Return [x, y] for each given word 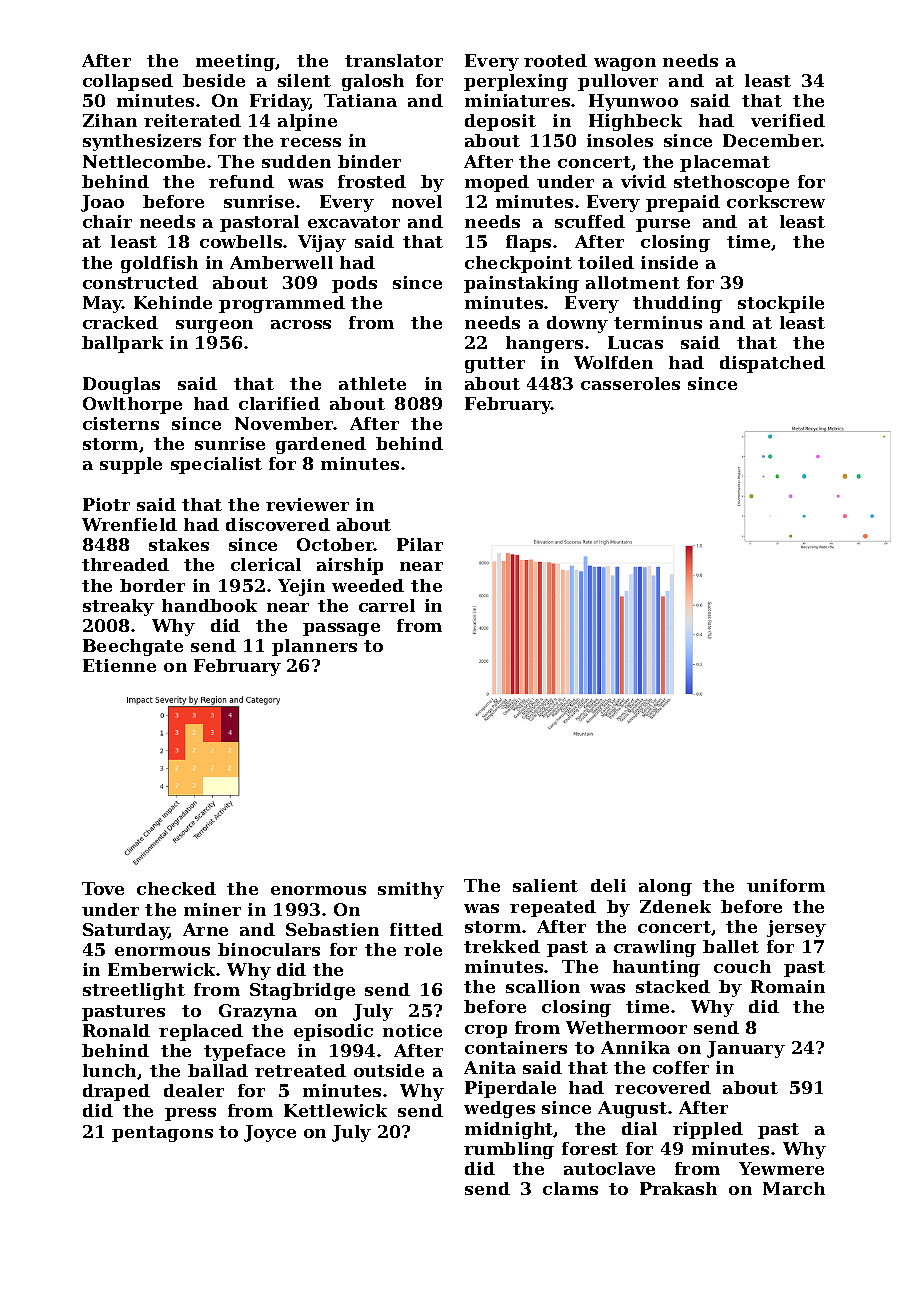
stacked [673, 986]
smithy [411, 890]
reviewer [307, 504]
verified [788, 120]
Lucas [635, 342]
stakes [179, 544]
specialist [216, 465]
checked [176, 888]
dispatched [772, 364]
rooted [555, 60]
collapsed [128, 82]
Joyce [270, 1133]
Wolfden [613, 362]
